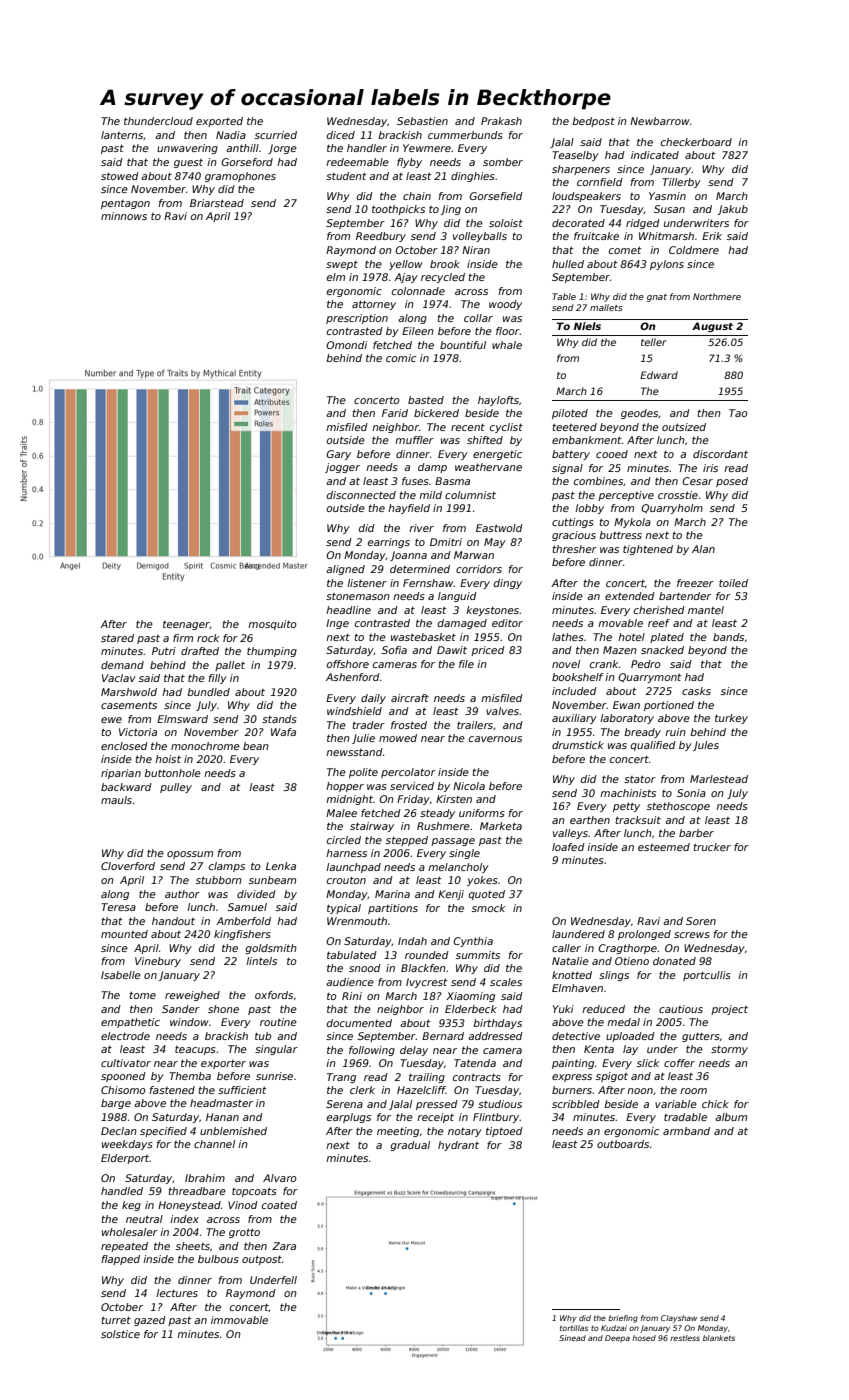 The width and height of the screenshot is (849, 1400). Describe the element at coordinates (620, 535) in the screenshot. I see `buttress` at that location.
